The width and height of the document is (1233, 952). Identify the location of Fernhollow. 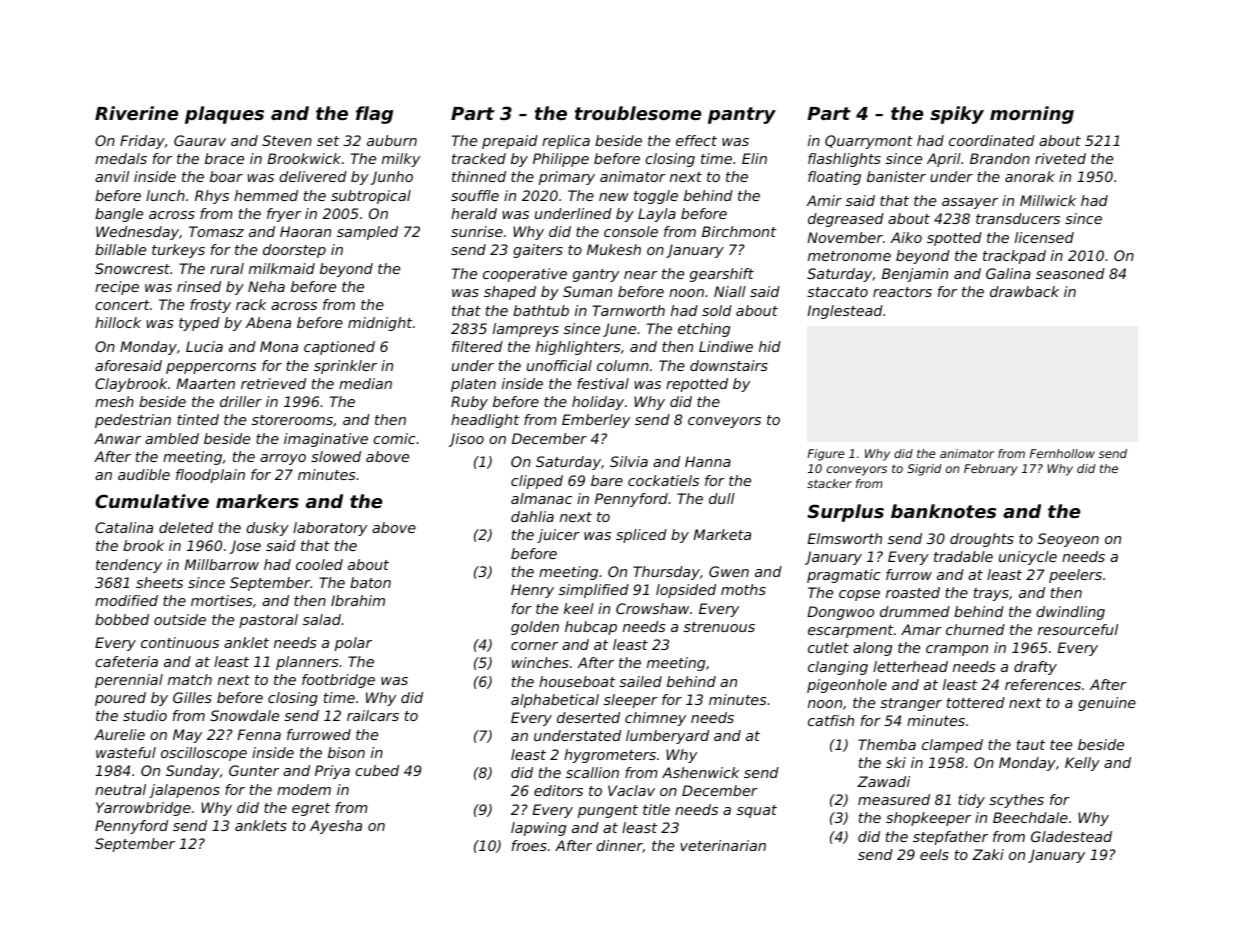
(1062, 453).
